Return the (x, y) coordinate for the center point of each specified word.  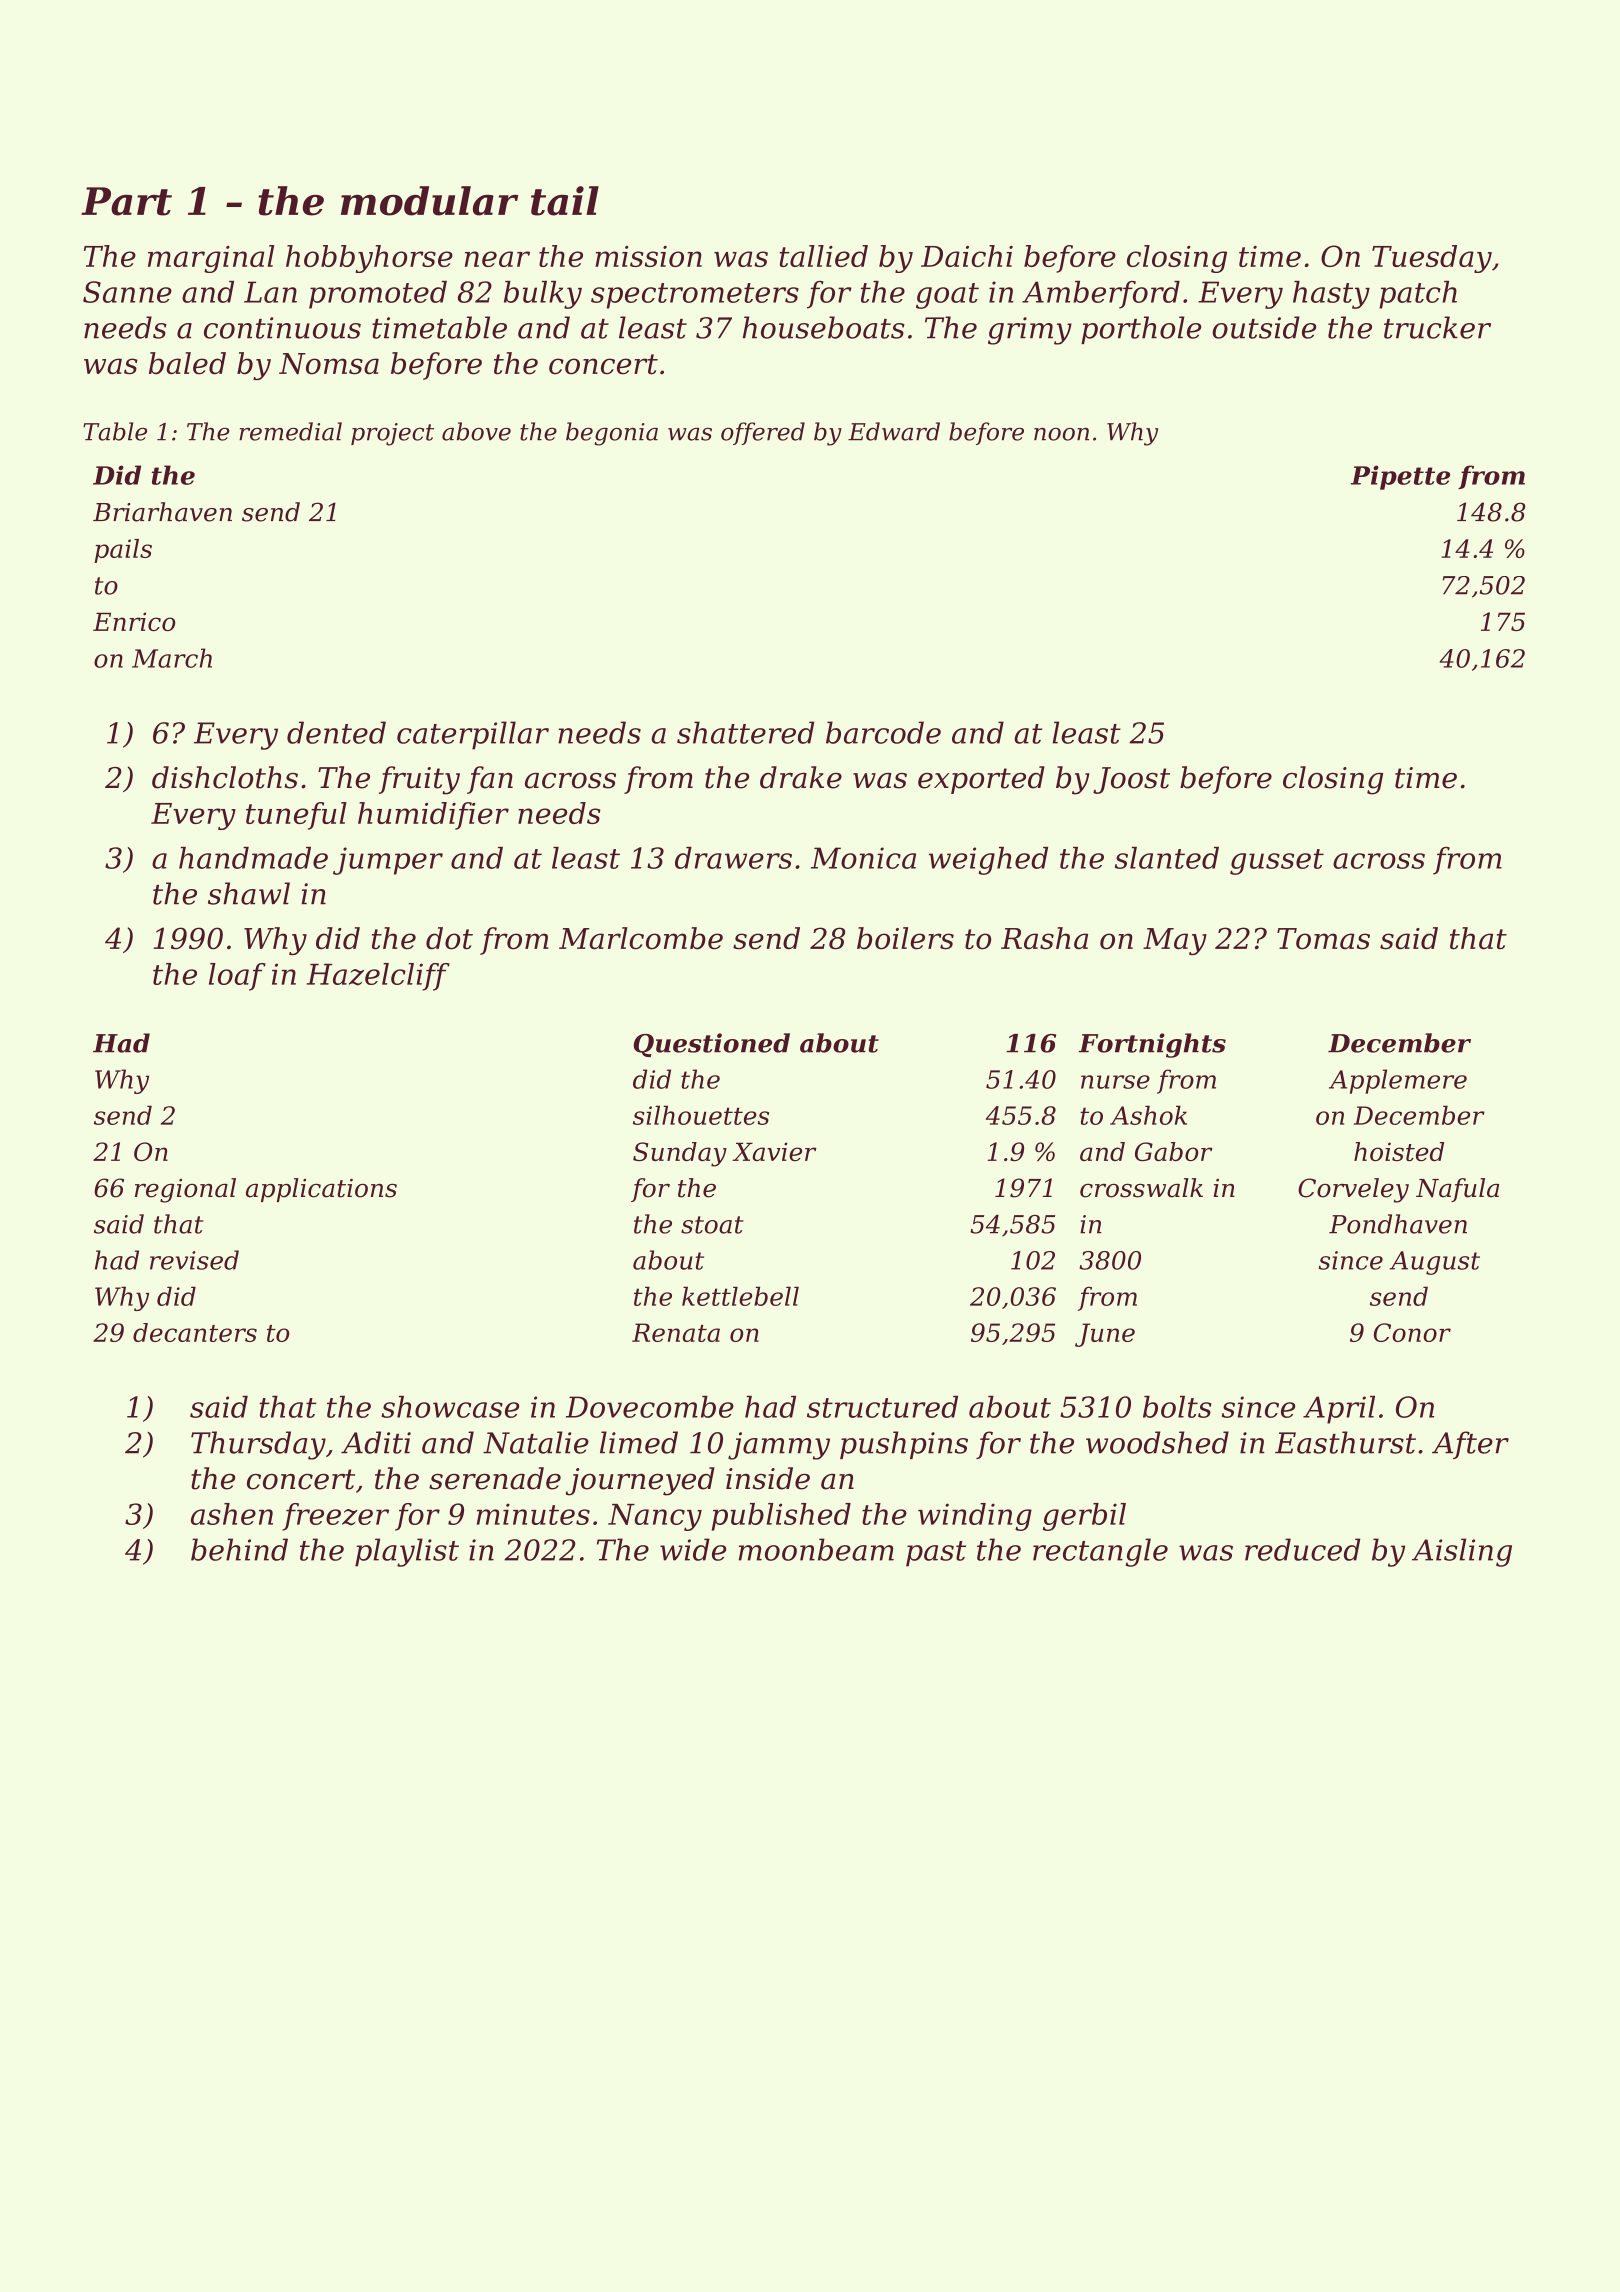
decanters (195, 1332)
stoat (712, 1225)
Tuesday (1432, 259)
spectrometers (695, 296)
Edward (894, 431)
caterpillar (473, 735)
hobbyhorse (369, 259)
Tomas (1323, 939)
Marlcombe (641, 938)
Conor (1412, 1332)
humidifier (433, 816)
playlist (407, 1552)
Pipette (1400, 477)
